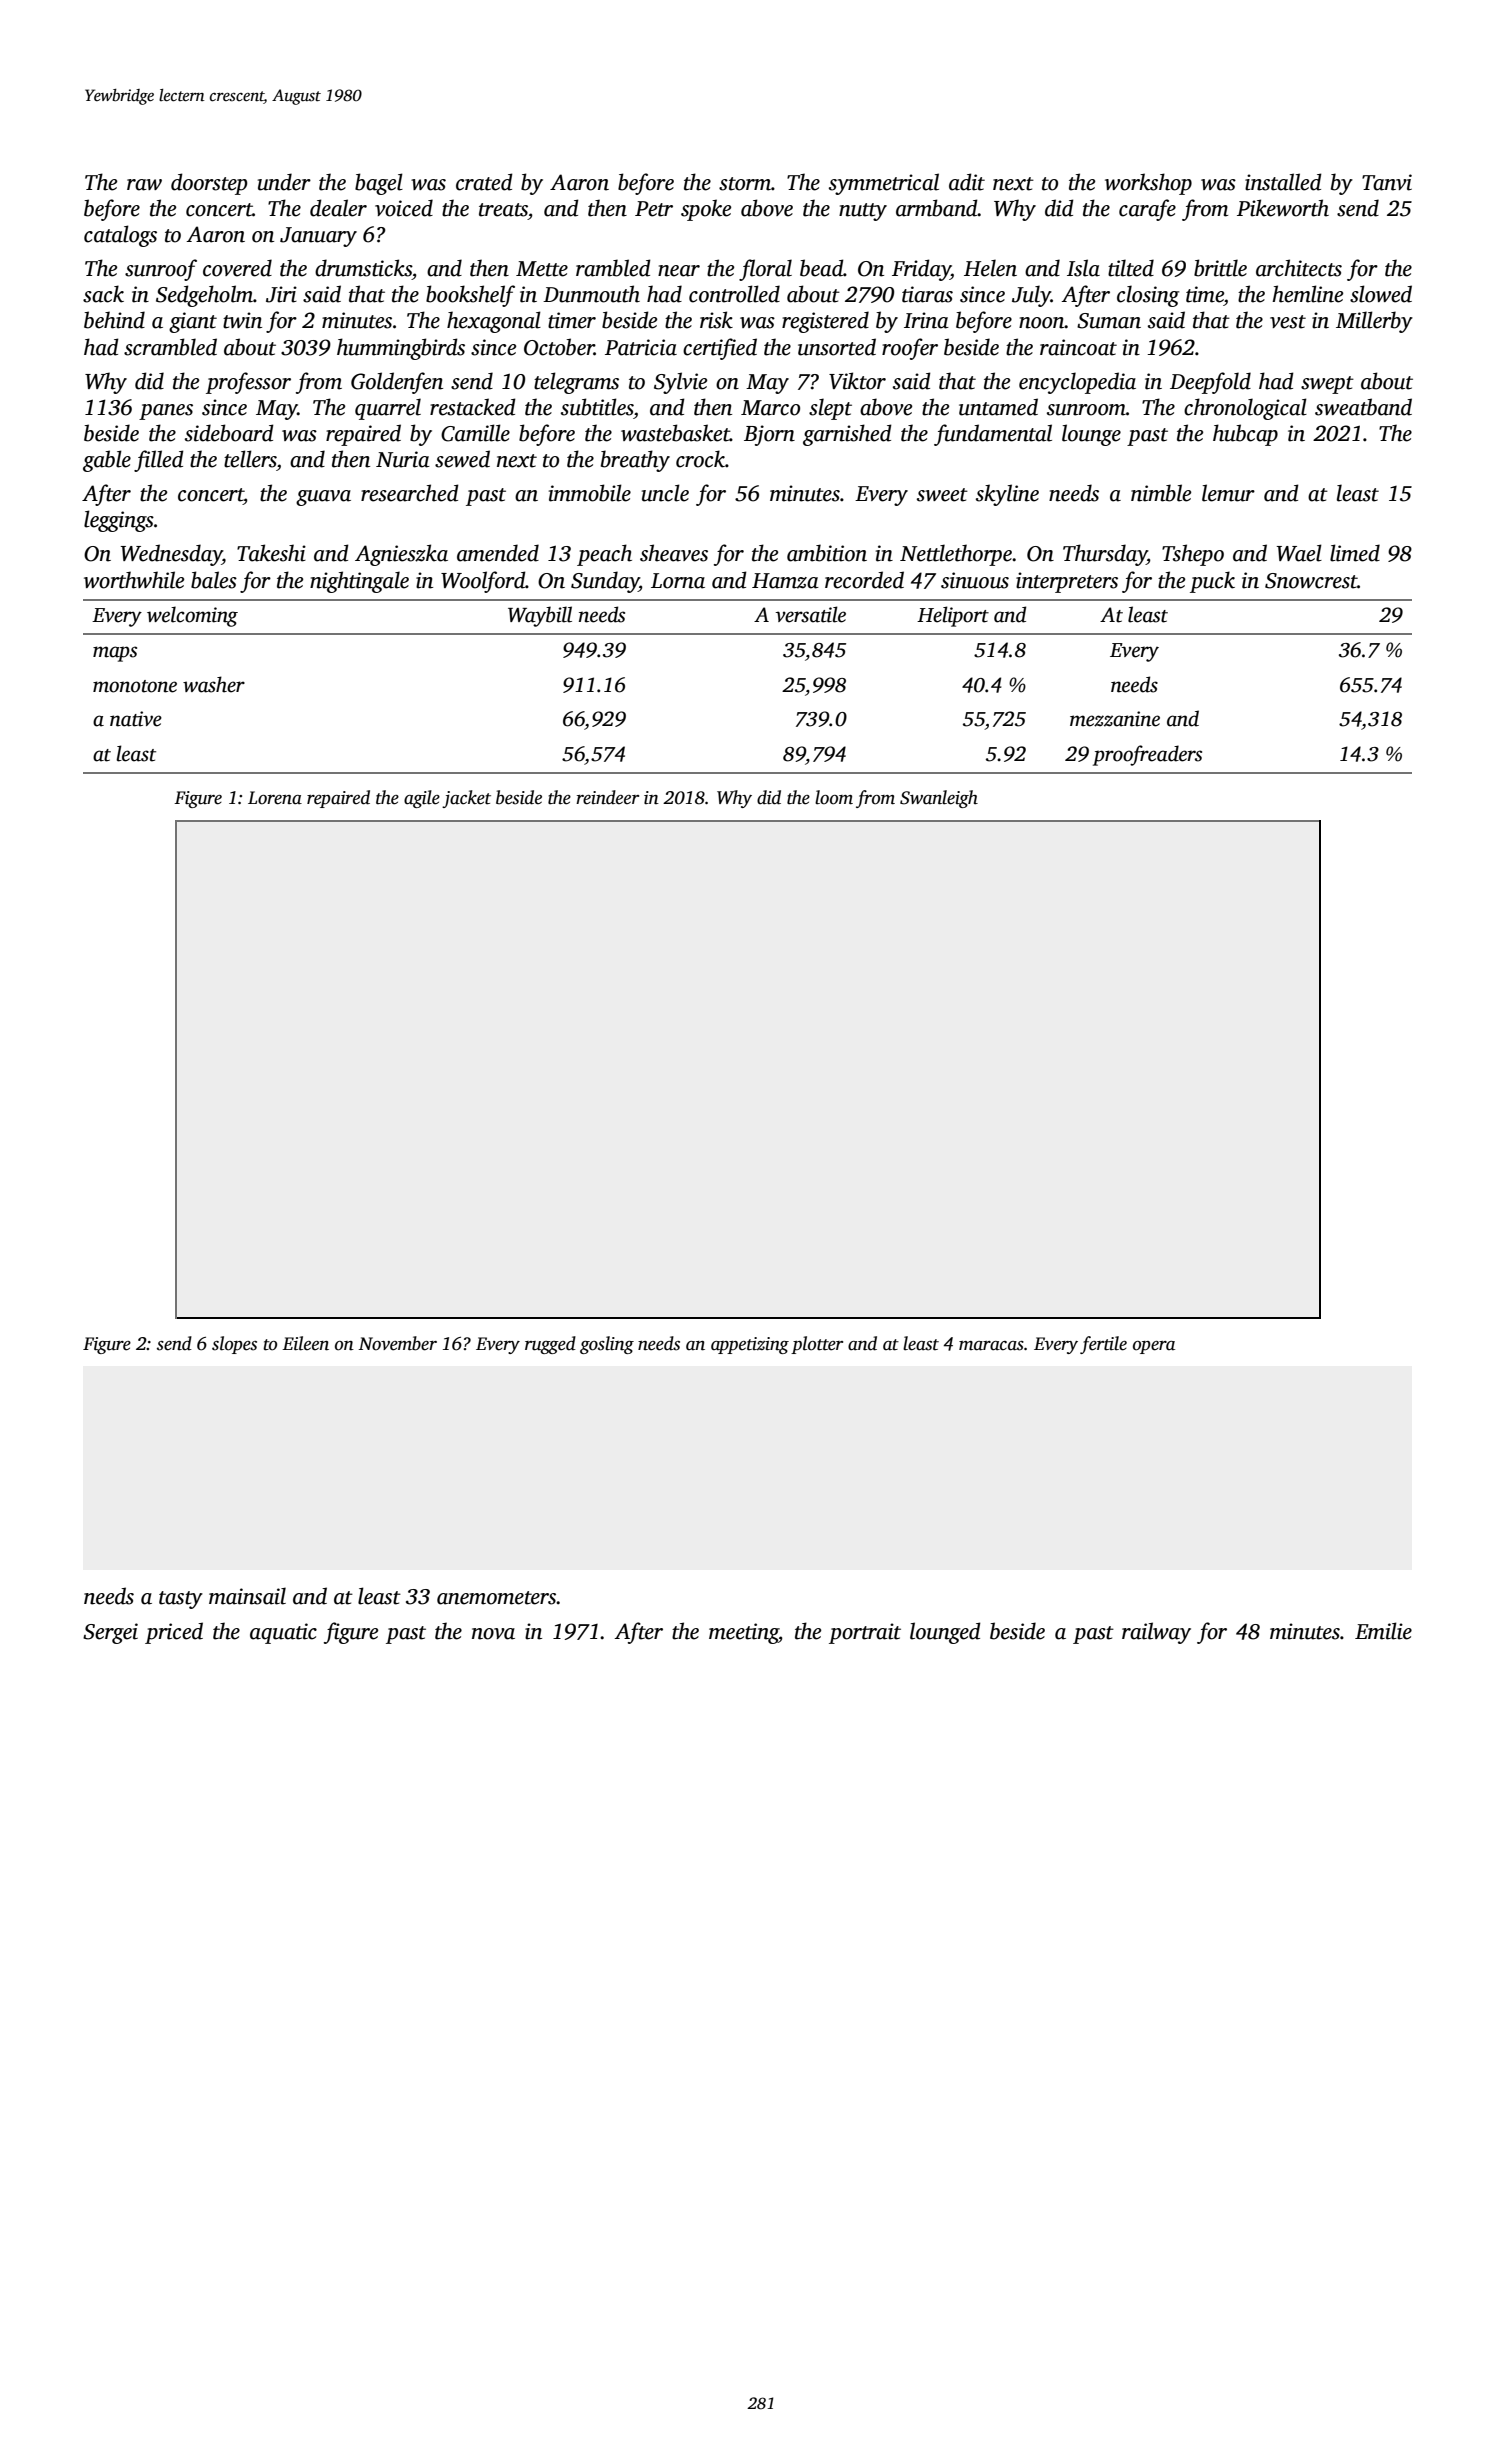 The width and height of the document is (1496, 2464). I want to click on aquatic, so click(283, 1633).
